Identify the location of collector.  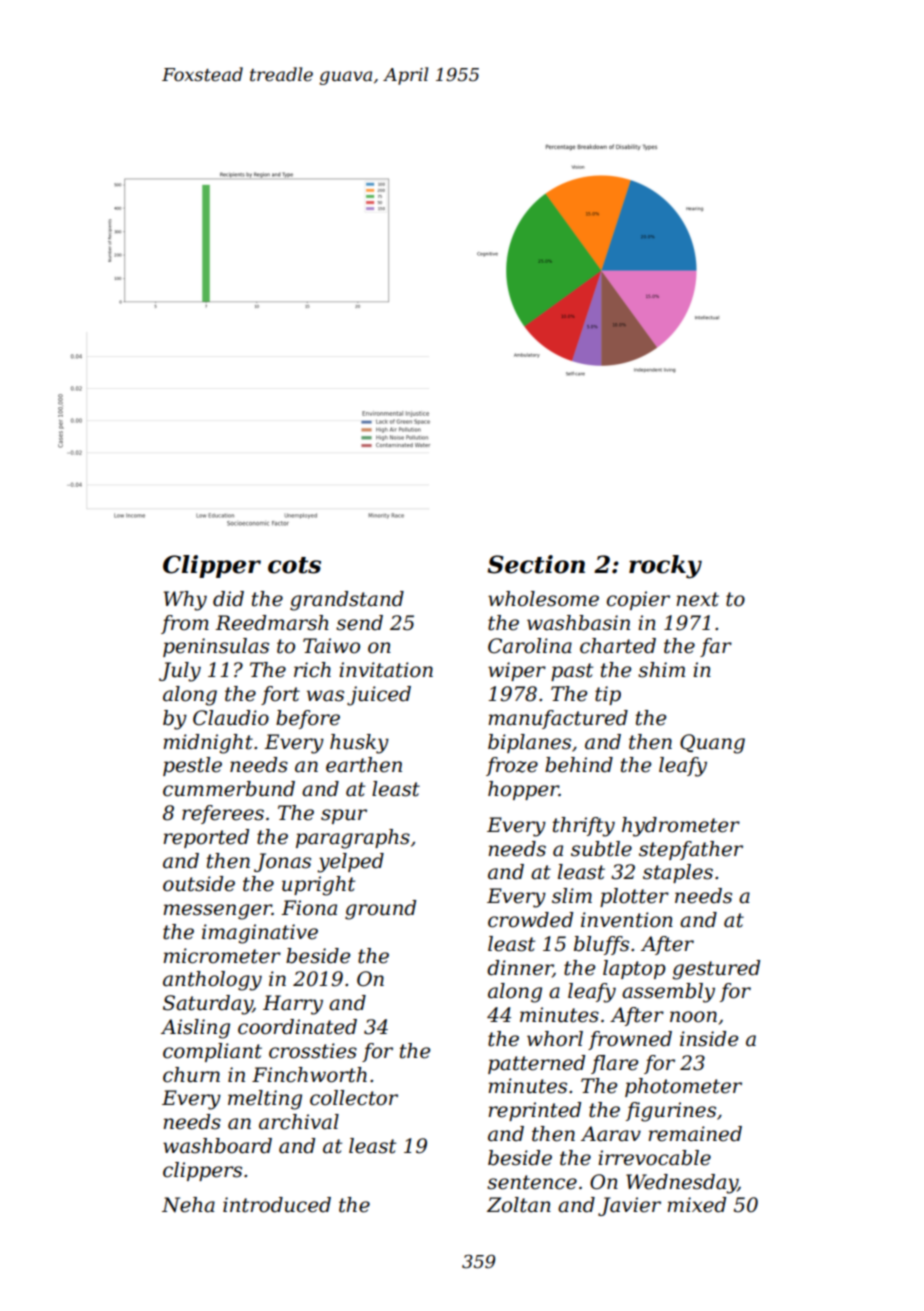
(354, 1098).
